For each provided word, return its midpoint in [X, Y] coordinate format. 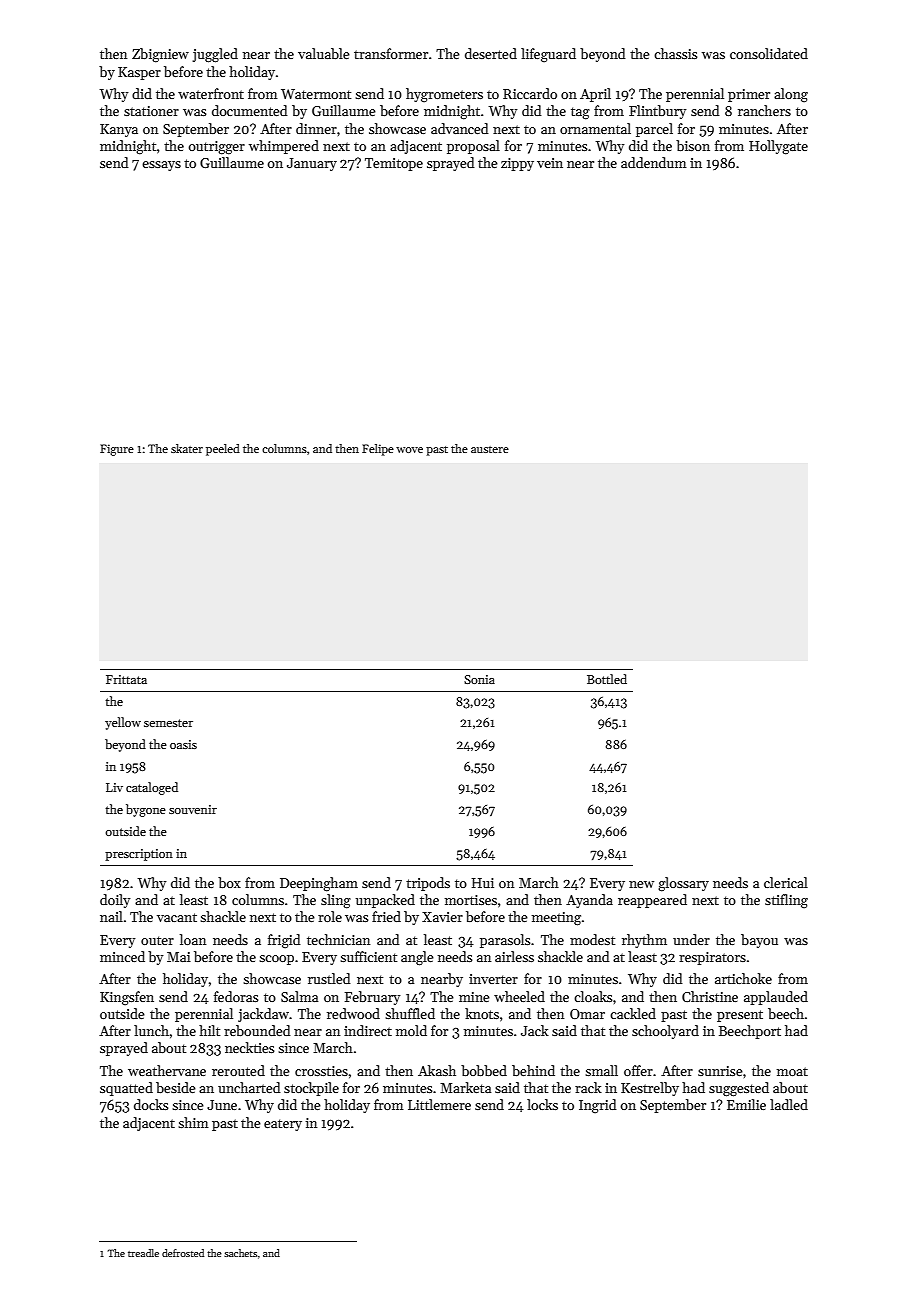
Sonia [479, 679]
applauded [776, 998]
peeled [223, 450]
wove [409, 450]
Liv [114, 787]
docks [151, 1104]
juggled [215, 55]
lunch [151, 1030]
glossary [683, 884]
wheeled [519, 996]
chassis [675, 53]
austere [490, 449]
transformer [391, 53]
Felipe [378, 450]
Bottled [607, 679]
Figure [117, 450]
